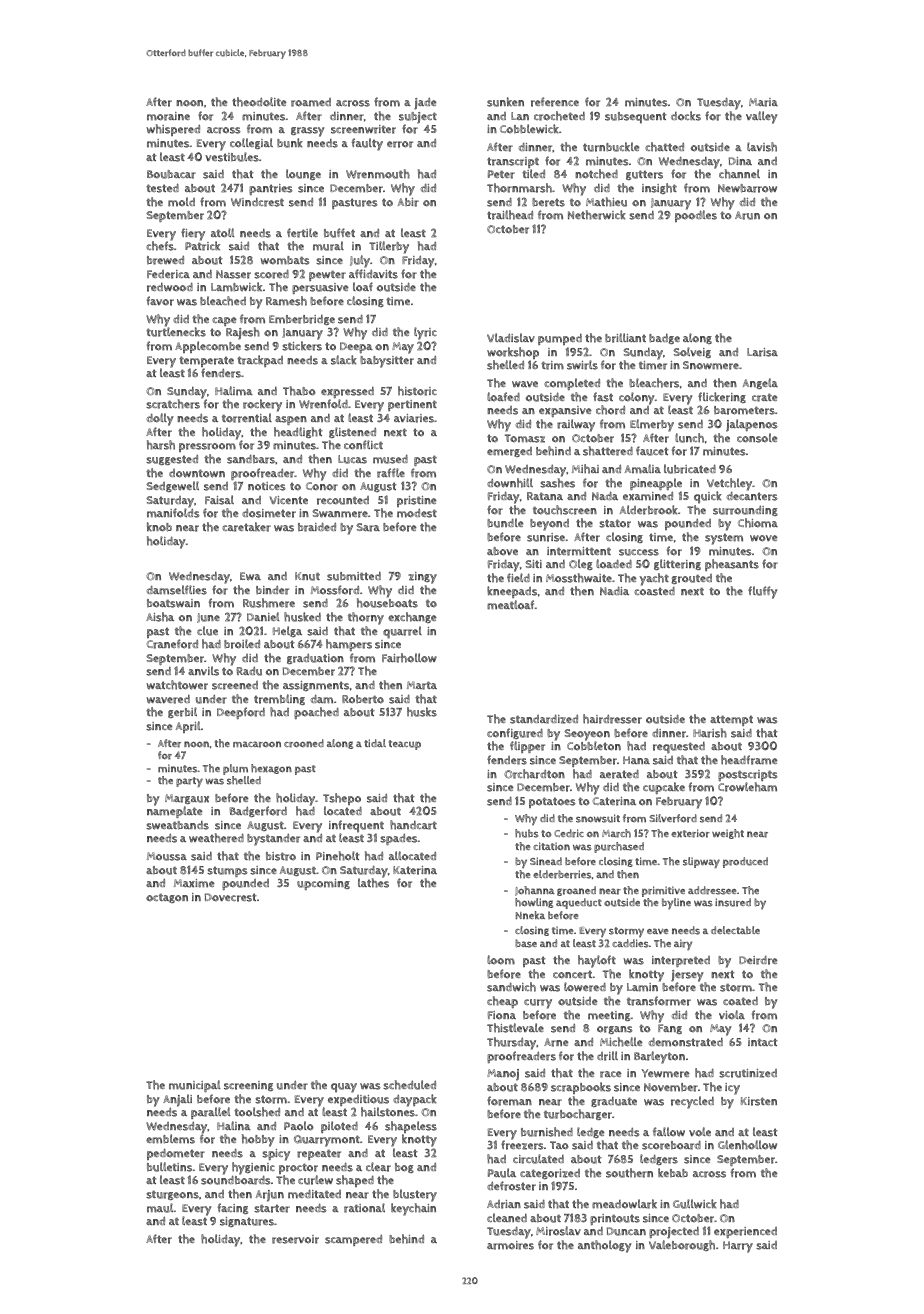 This screenshot has width=924, height=1314. I want to click on June, so click(208, 618).
